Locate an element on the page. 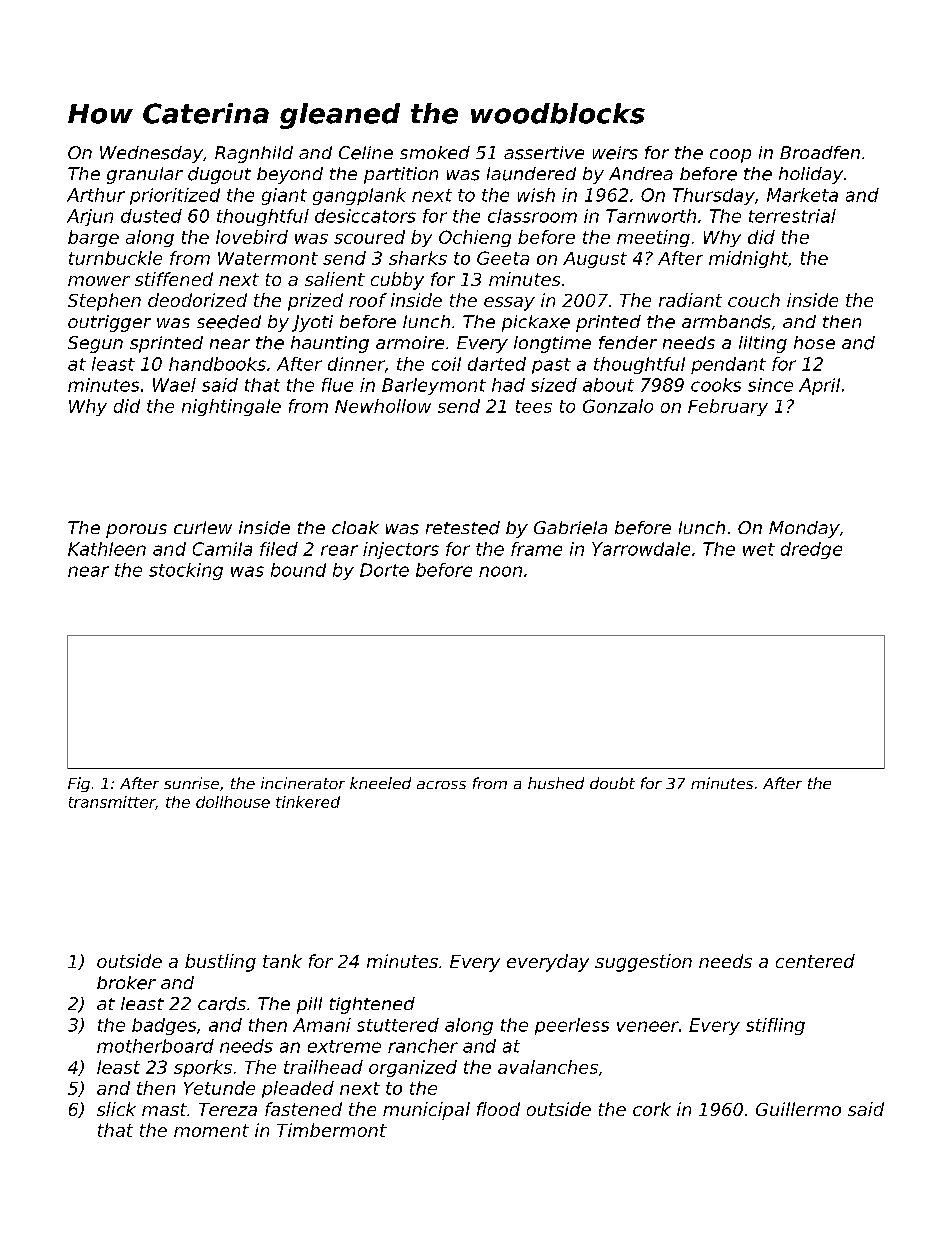 The width and height of the page is (952, 1233). terrestrial is located at coordinates (792, 216).
